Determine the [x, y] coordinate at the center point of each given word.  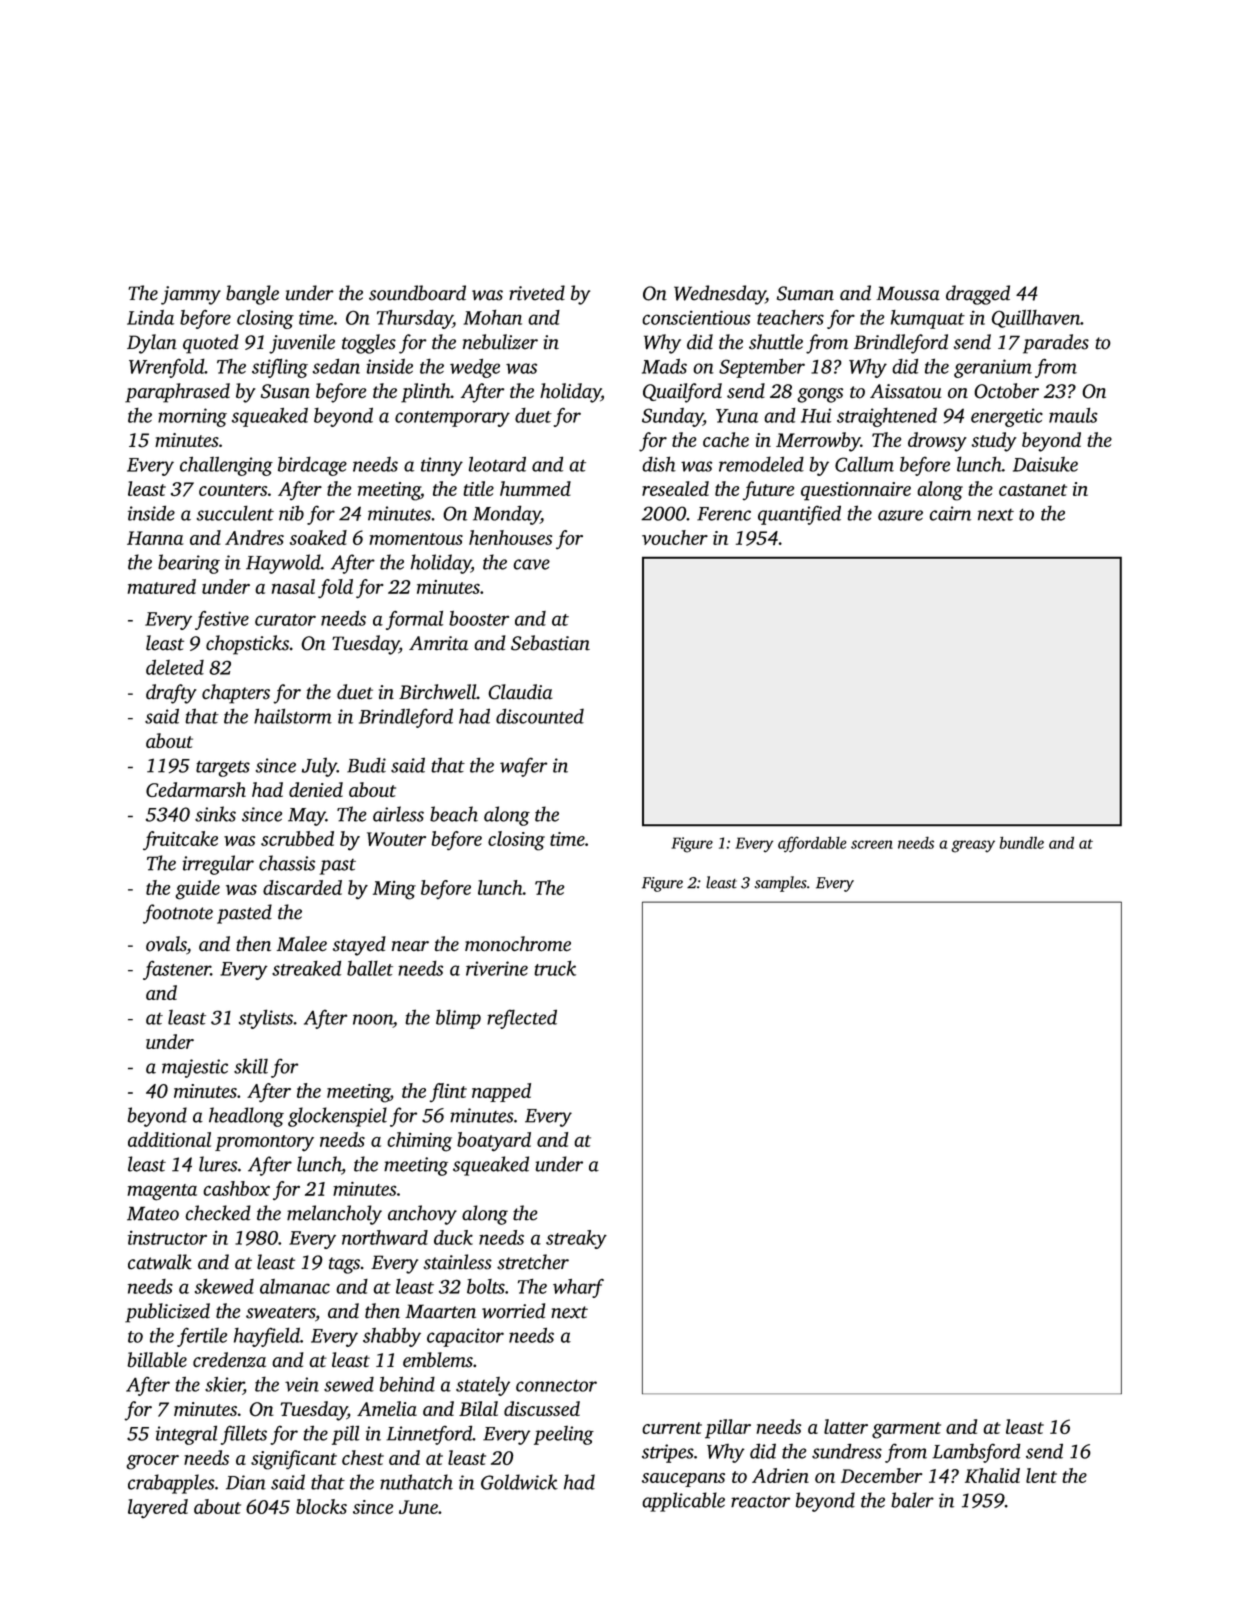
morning [192, 417]
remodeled [761, 464]
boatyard [494, 1142]
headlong [246, 1117]
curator [285, 620]
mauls [1073, 415]
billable [157, 1360]
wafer [523, 767]
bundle [1022, 842]
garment [906, 1430]
